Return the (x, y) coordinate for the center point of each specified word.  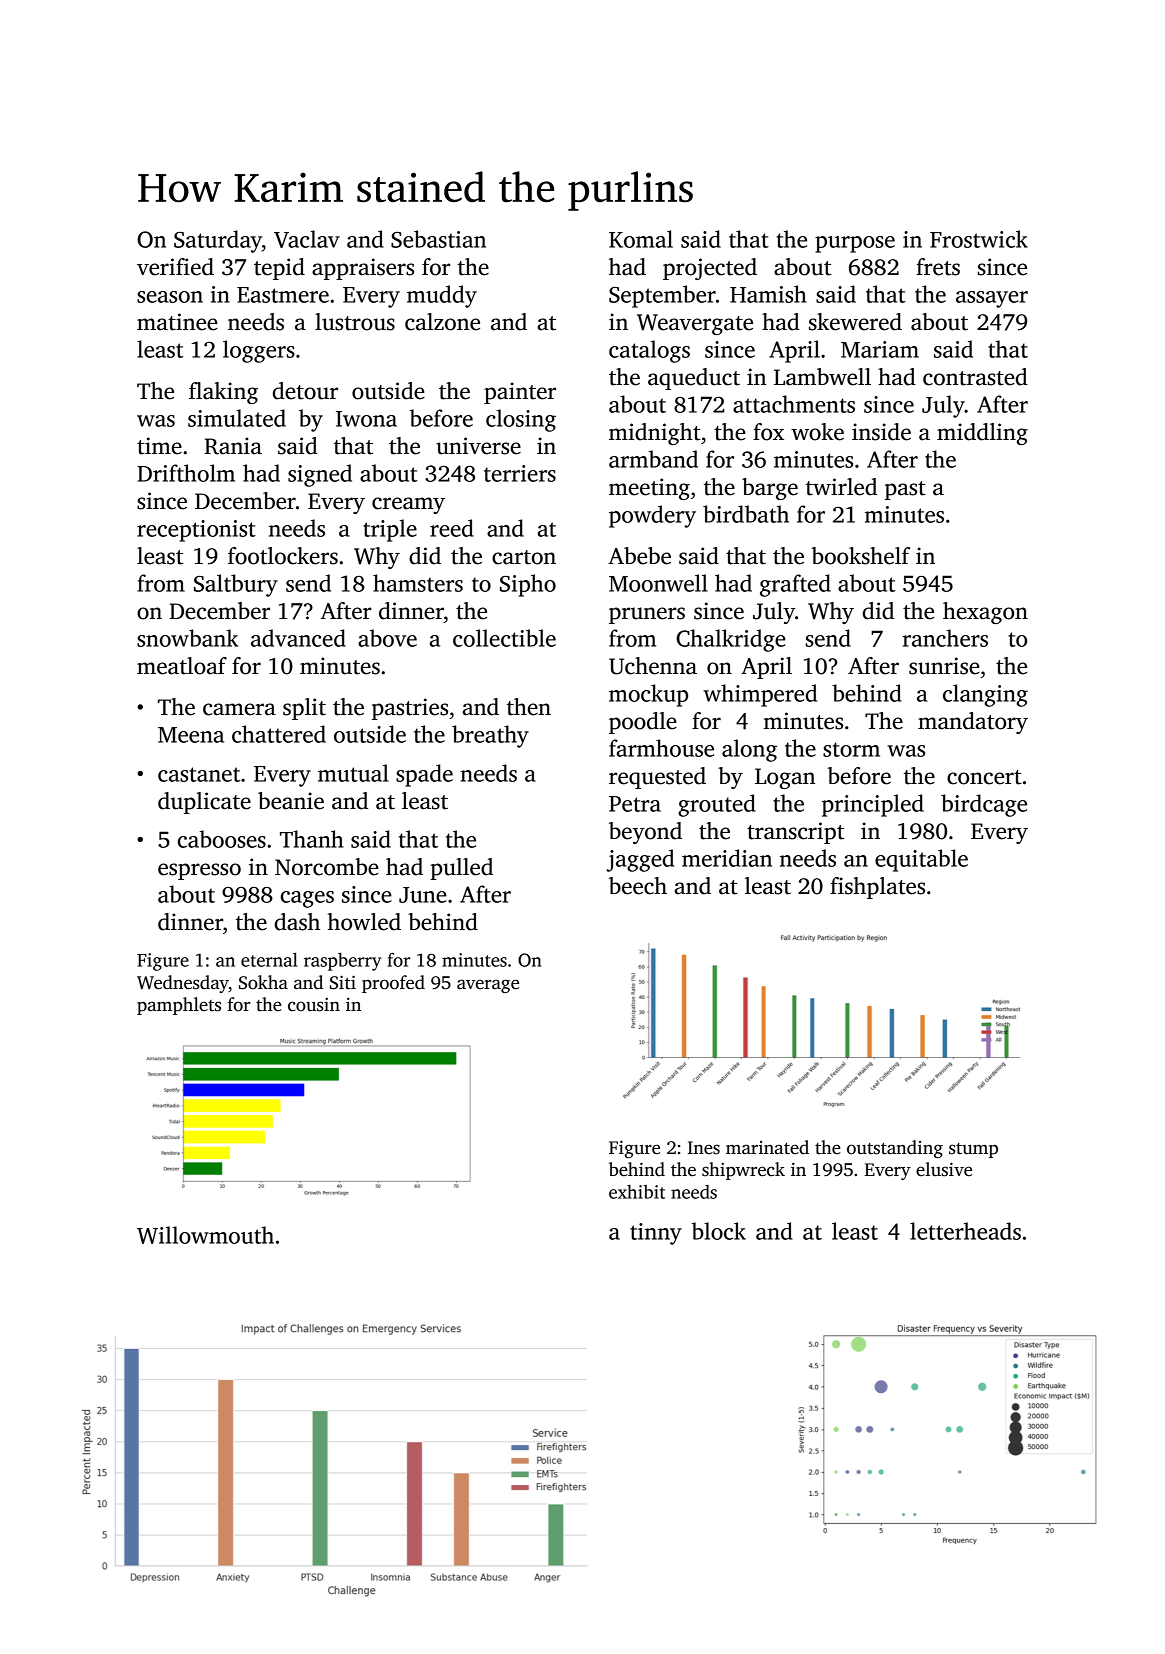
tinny (656, 1234)
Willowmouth (205, 1235)
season (170, 297)
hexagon (985, 613)
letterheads (965, 1231)
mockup (648, 695)
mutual (353, 773)
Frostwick (979, 239)
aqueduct (694, 379)
